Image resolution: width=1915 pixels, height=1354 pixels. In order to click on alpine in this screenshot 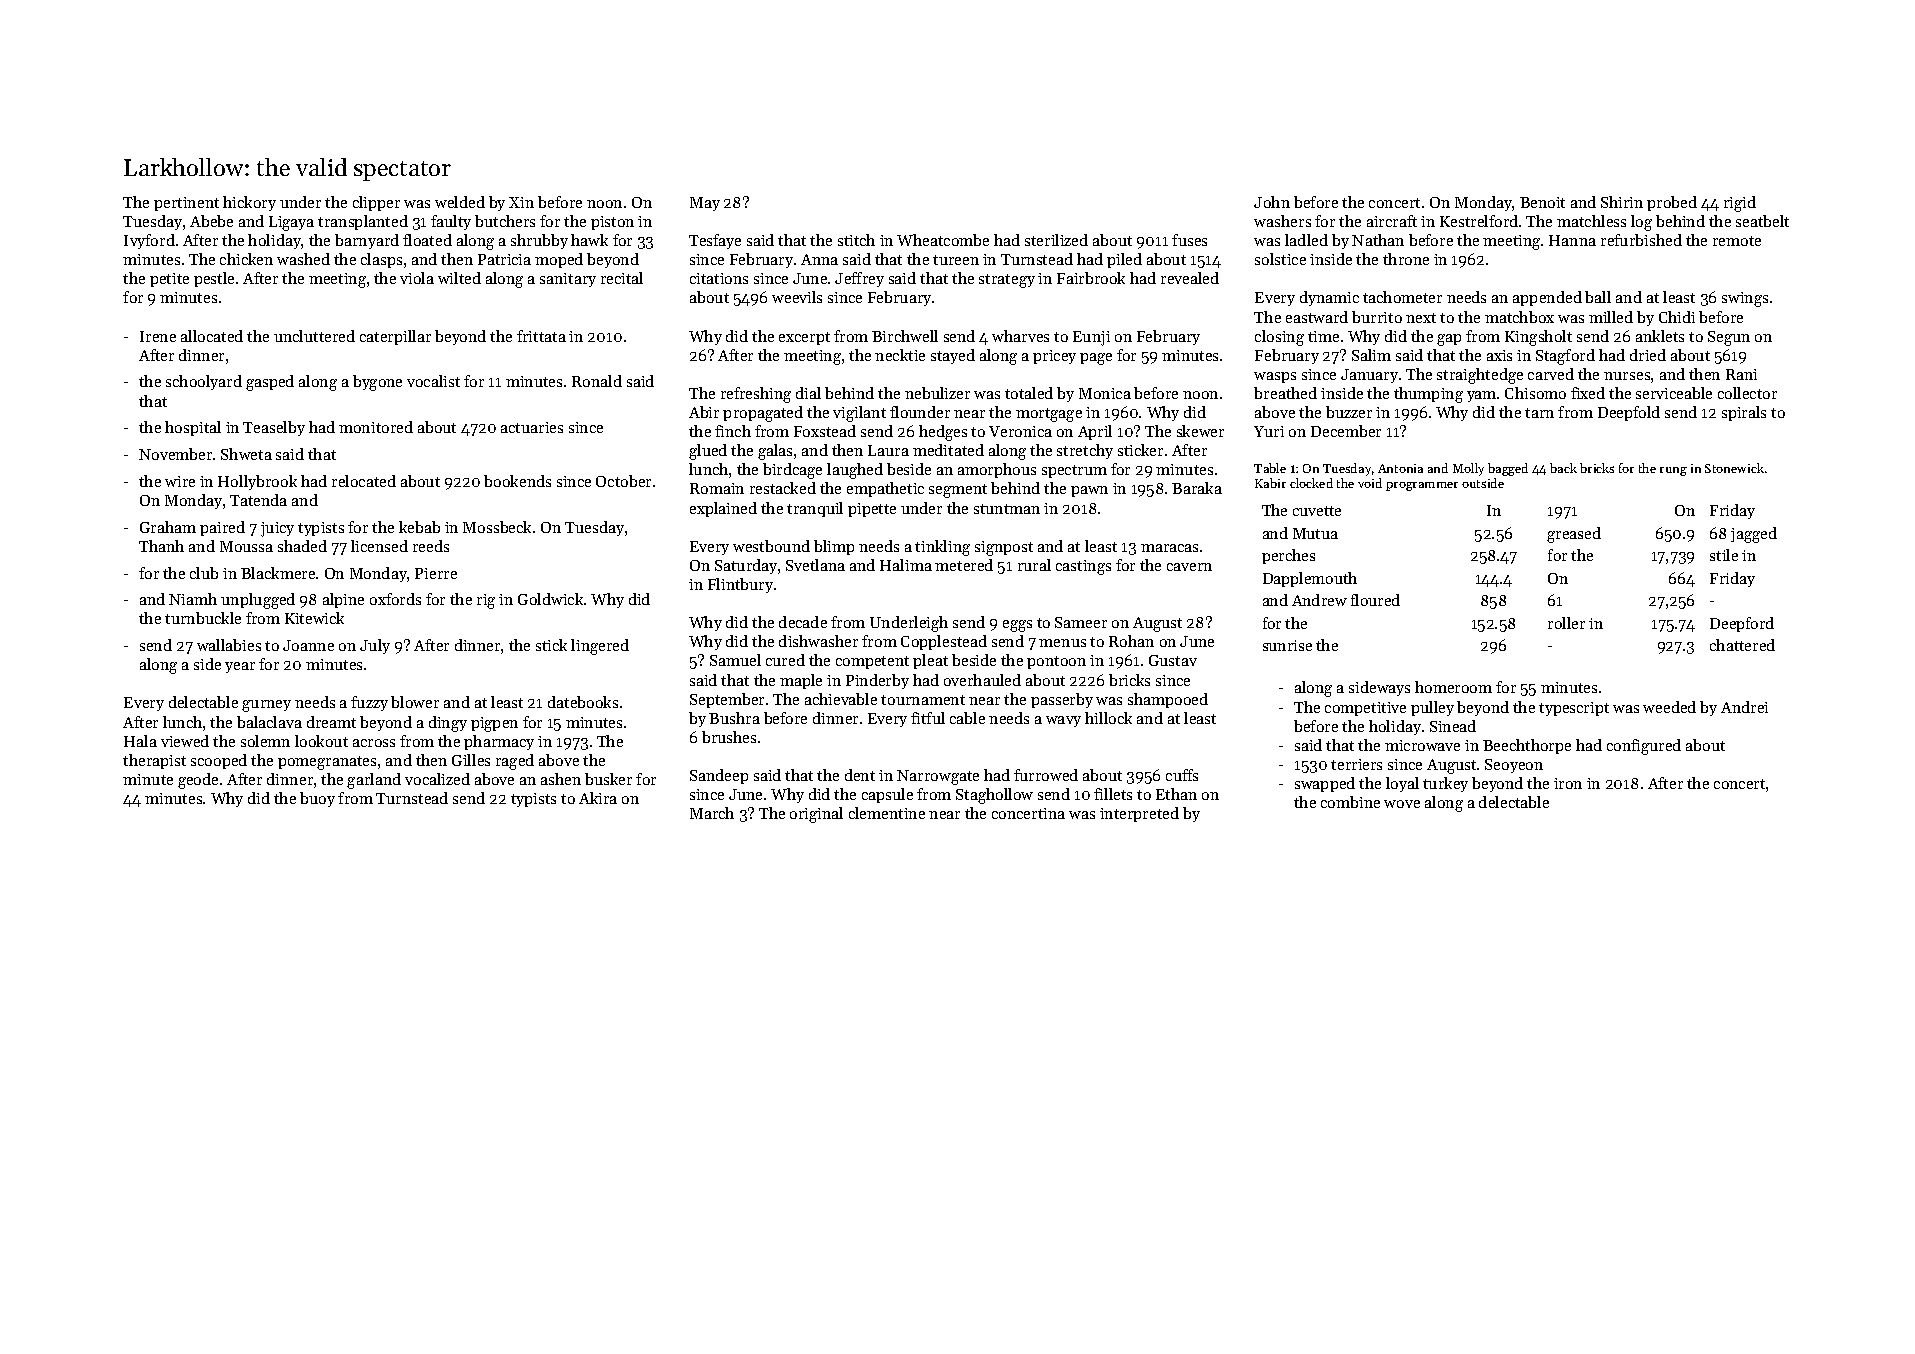, I will do `click(343, 600)`.
